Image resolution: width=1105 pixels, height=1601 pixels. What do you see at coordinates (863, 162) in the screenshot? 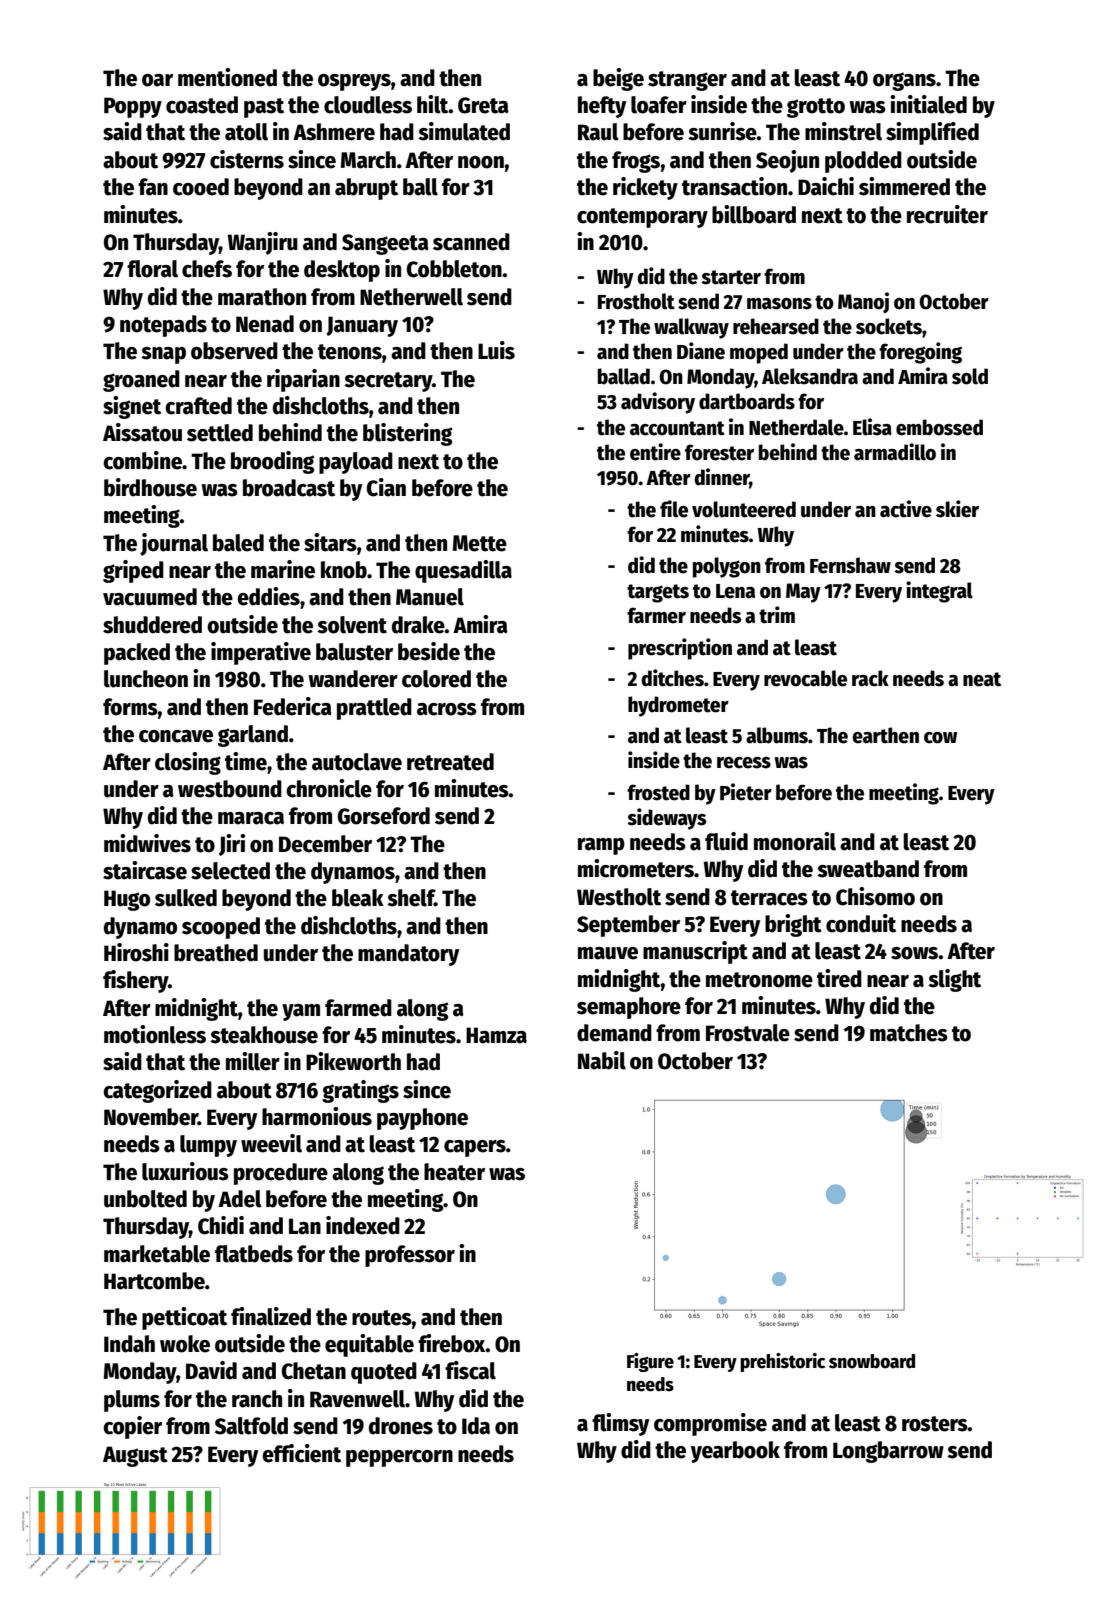
I see `plodded` at bounding box center [863, 162].
